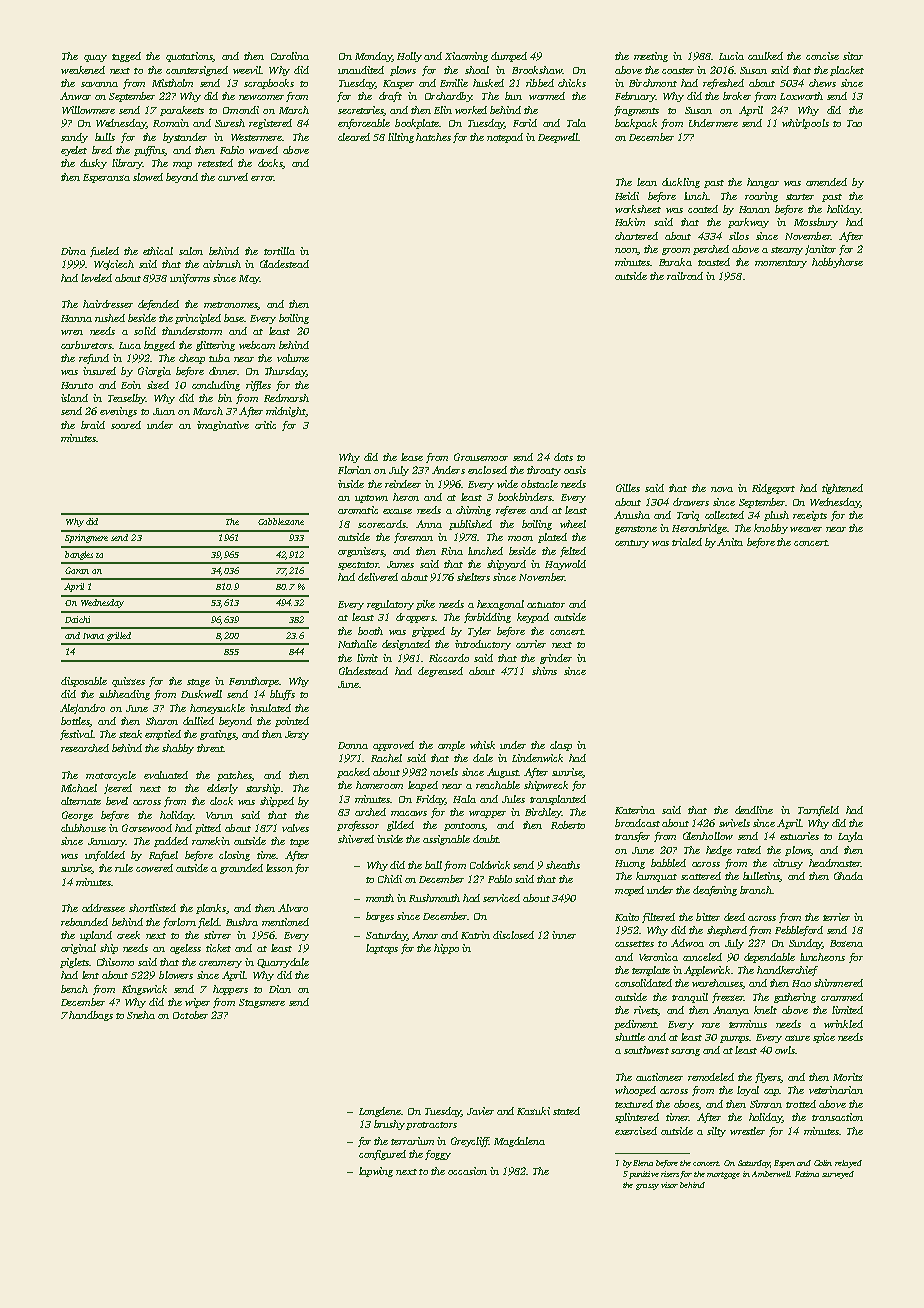 The height and width of the page is (1308, 924). What do you see at coordinates (158, 305) in the page?
I see `defended` at bounding box center [158, 305].
